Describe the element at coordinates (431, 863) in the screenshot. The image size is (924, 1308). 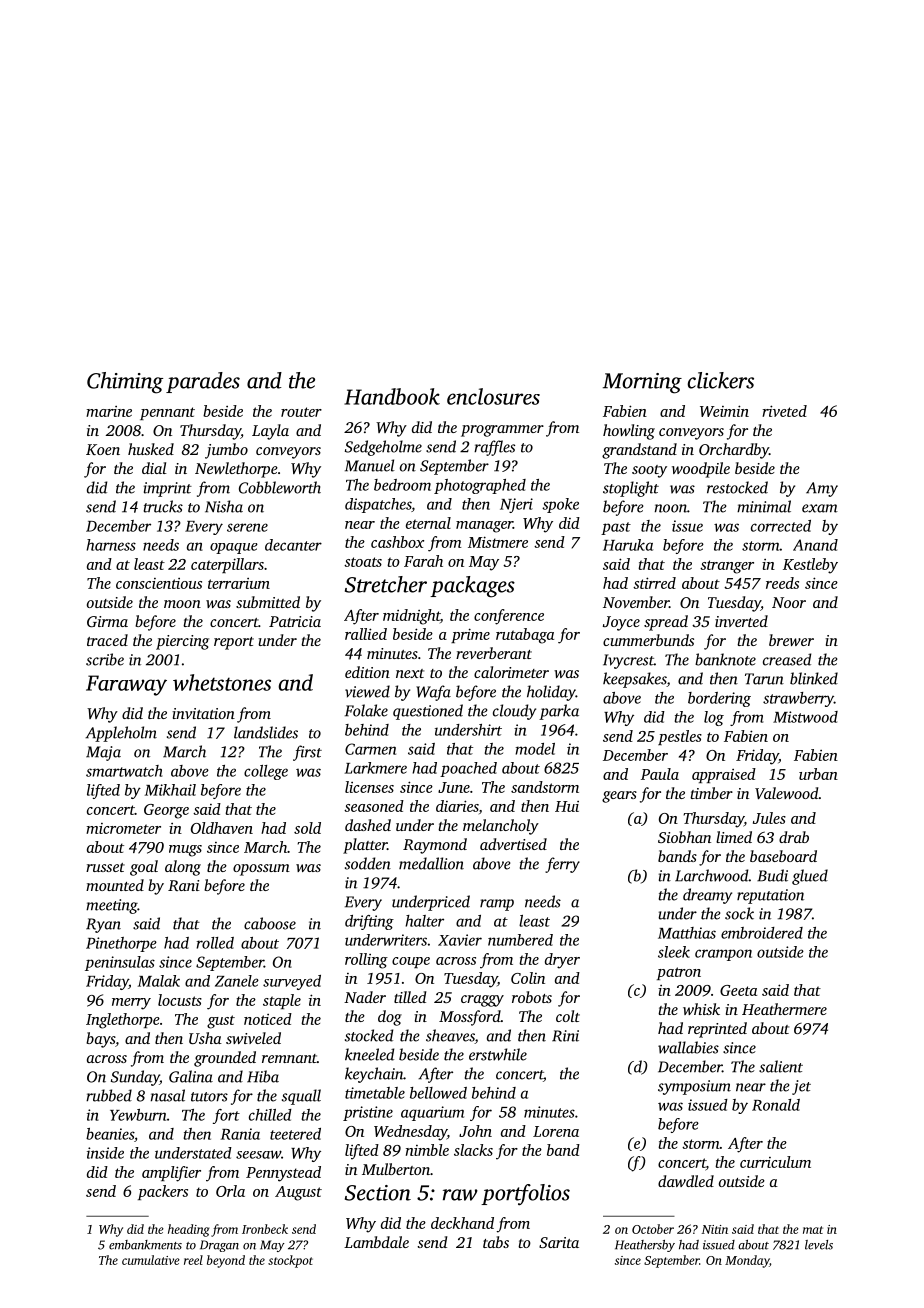
I see `medallion` at that location.
